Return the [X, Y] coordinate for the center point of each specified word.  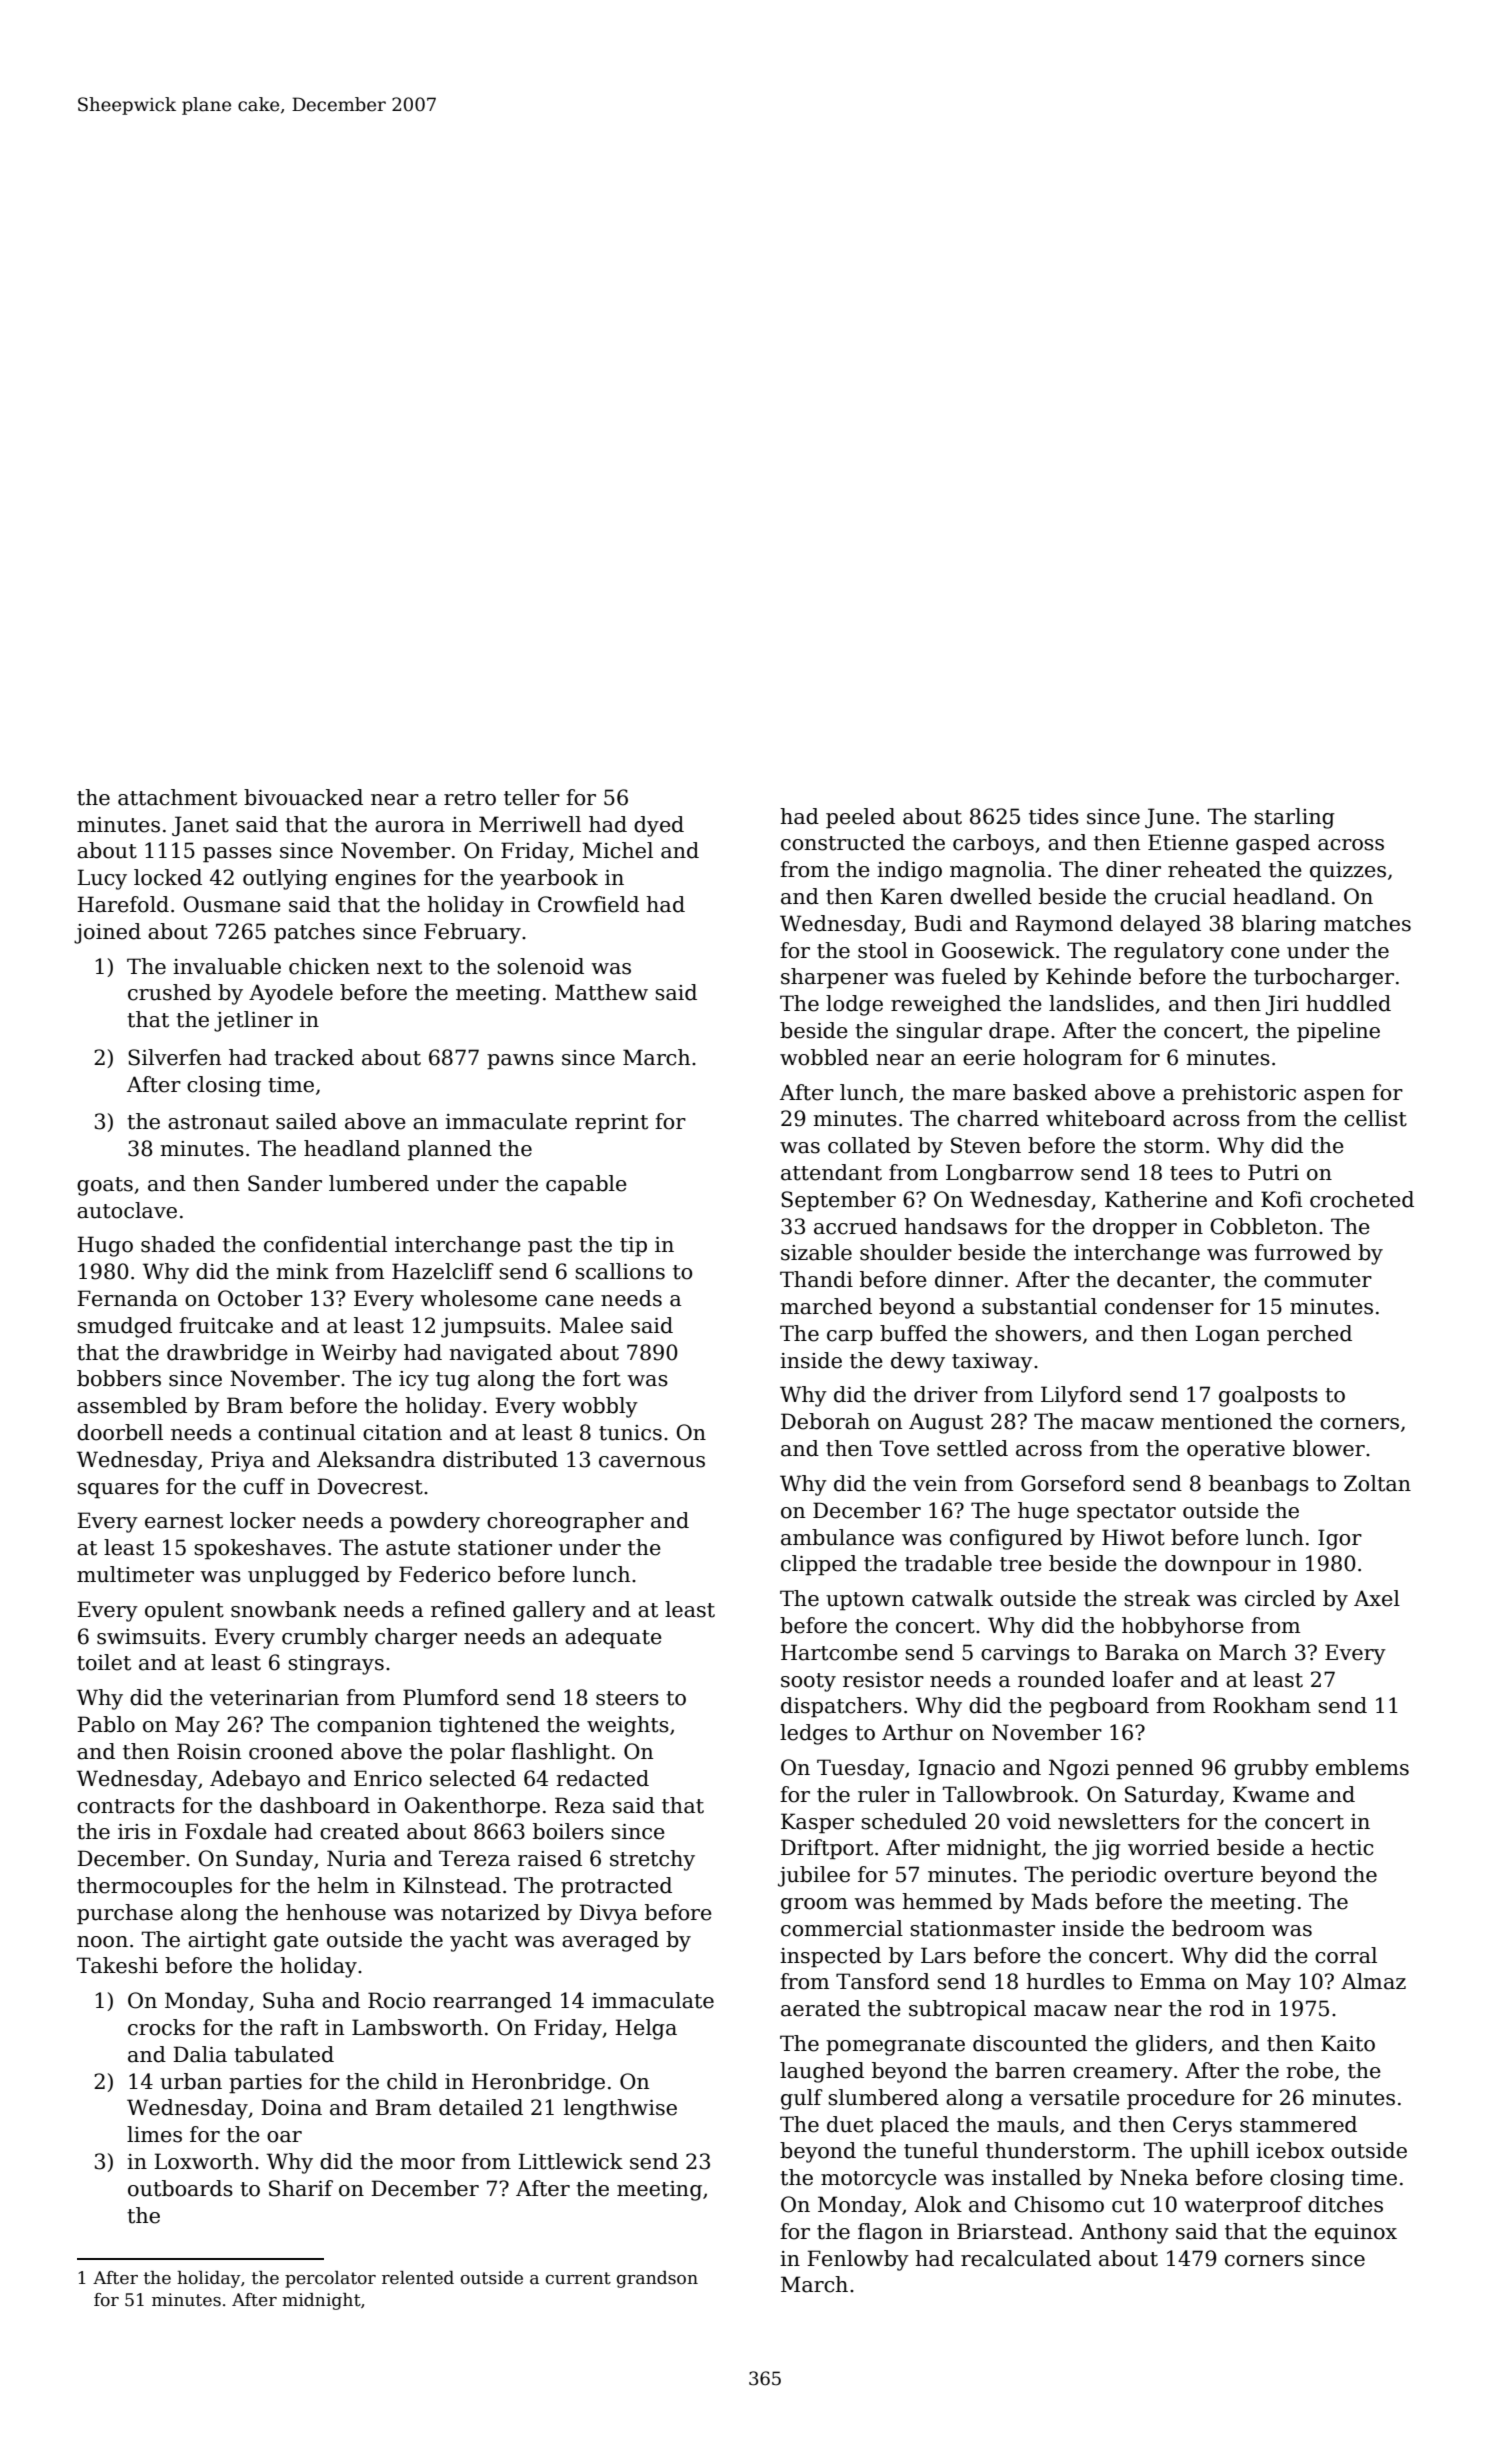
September [838, 1201]
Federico [444, 1574]
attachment [177, 797]
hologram [1072, 1059]
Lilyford [1081, 1396]
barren [1030, 2070]
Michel [617, 850]
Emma [1173, 1981]
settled [972, 1448]
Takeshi [117, 1965]
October [260, 1298]
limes [154, 2134]
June [1169, 818]
